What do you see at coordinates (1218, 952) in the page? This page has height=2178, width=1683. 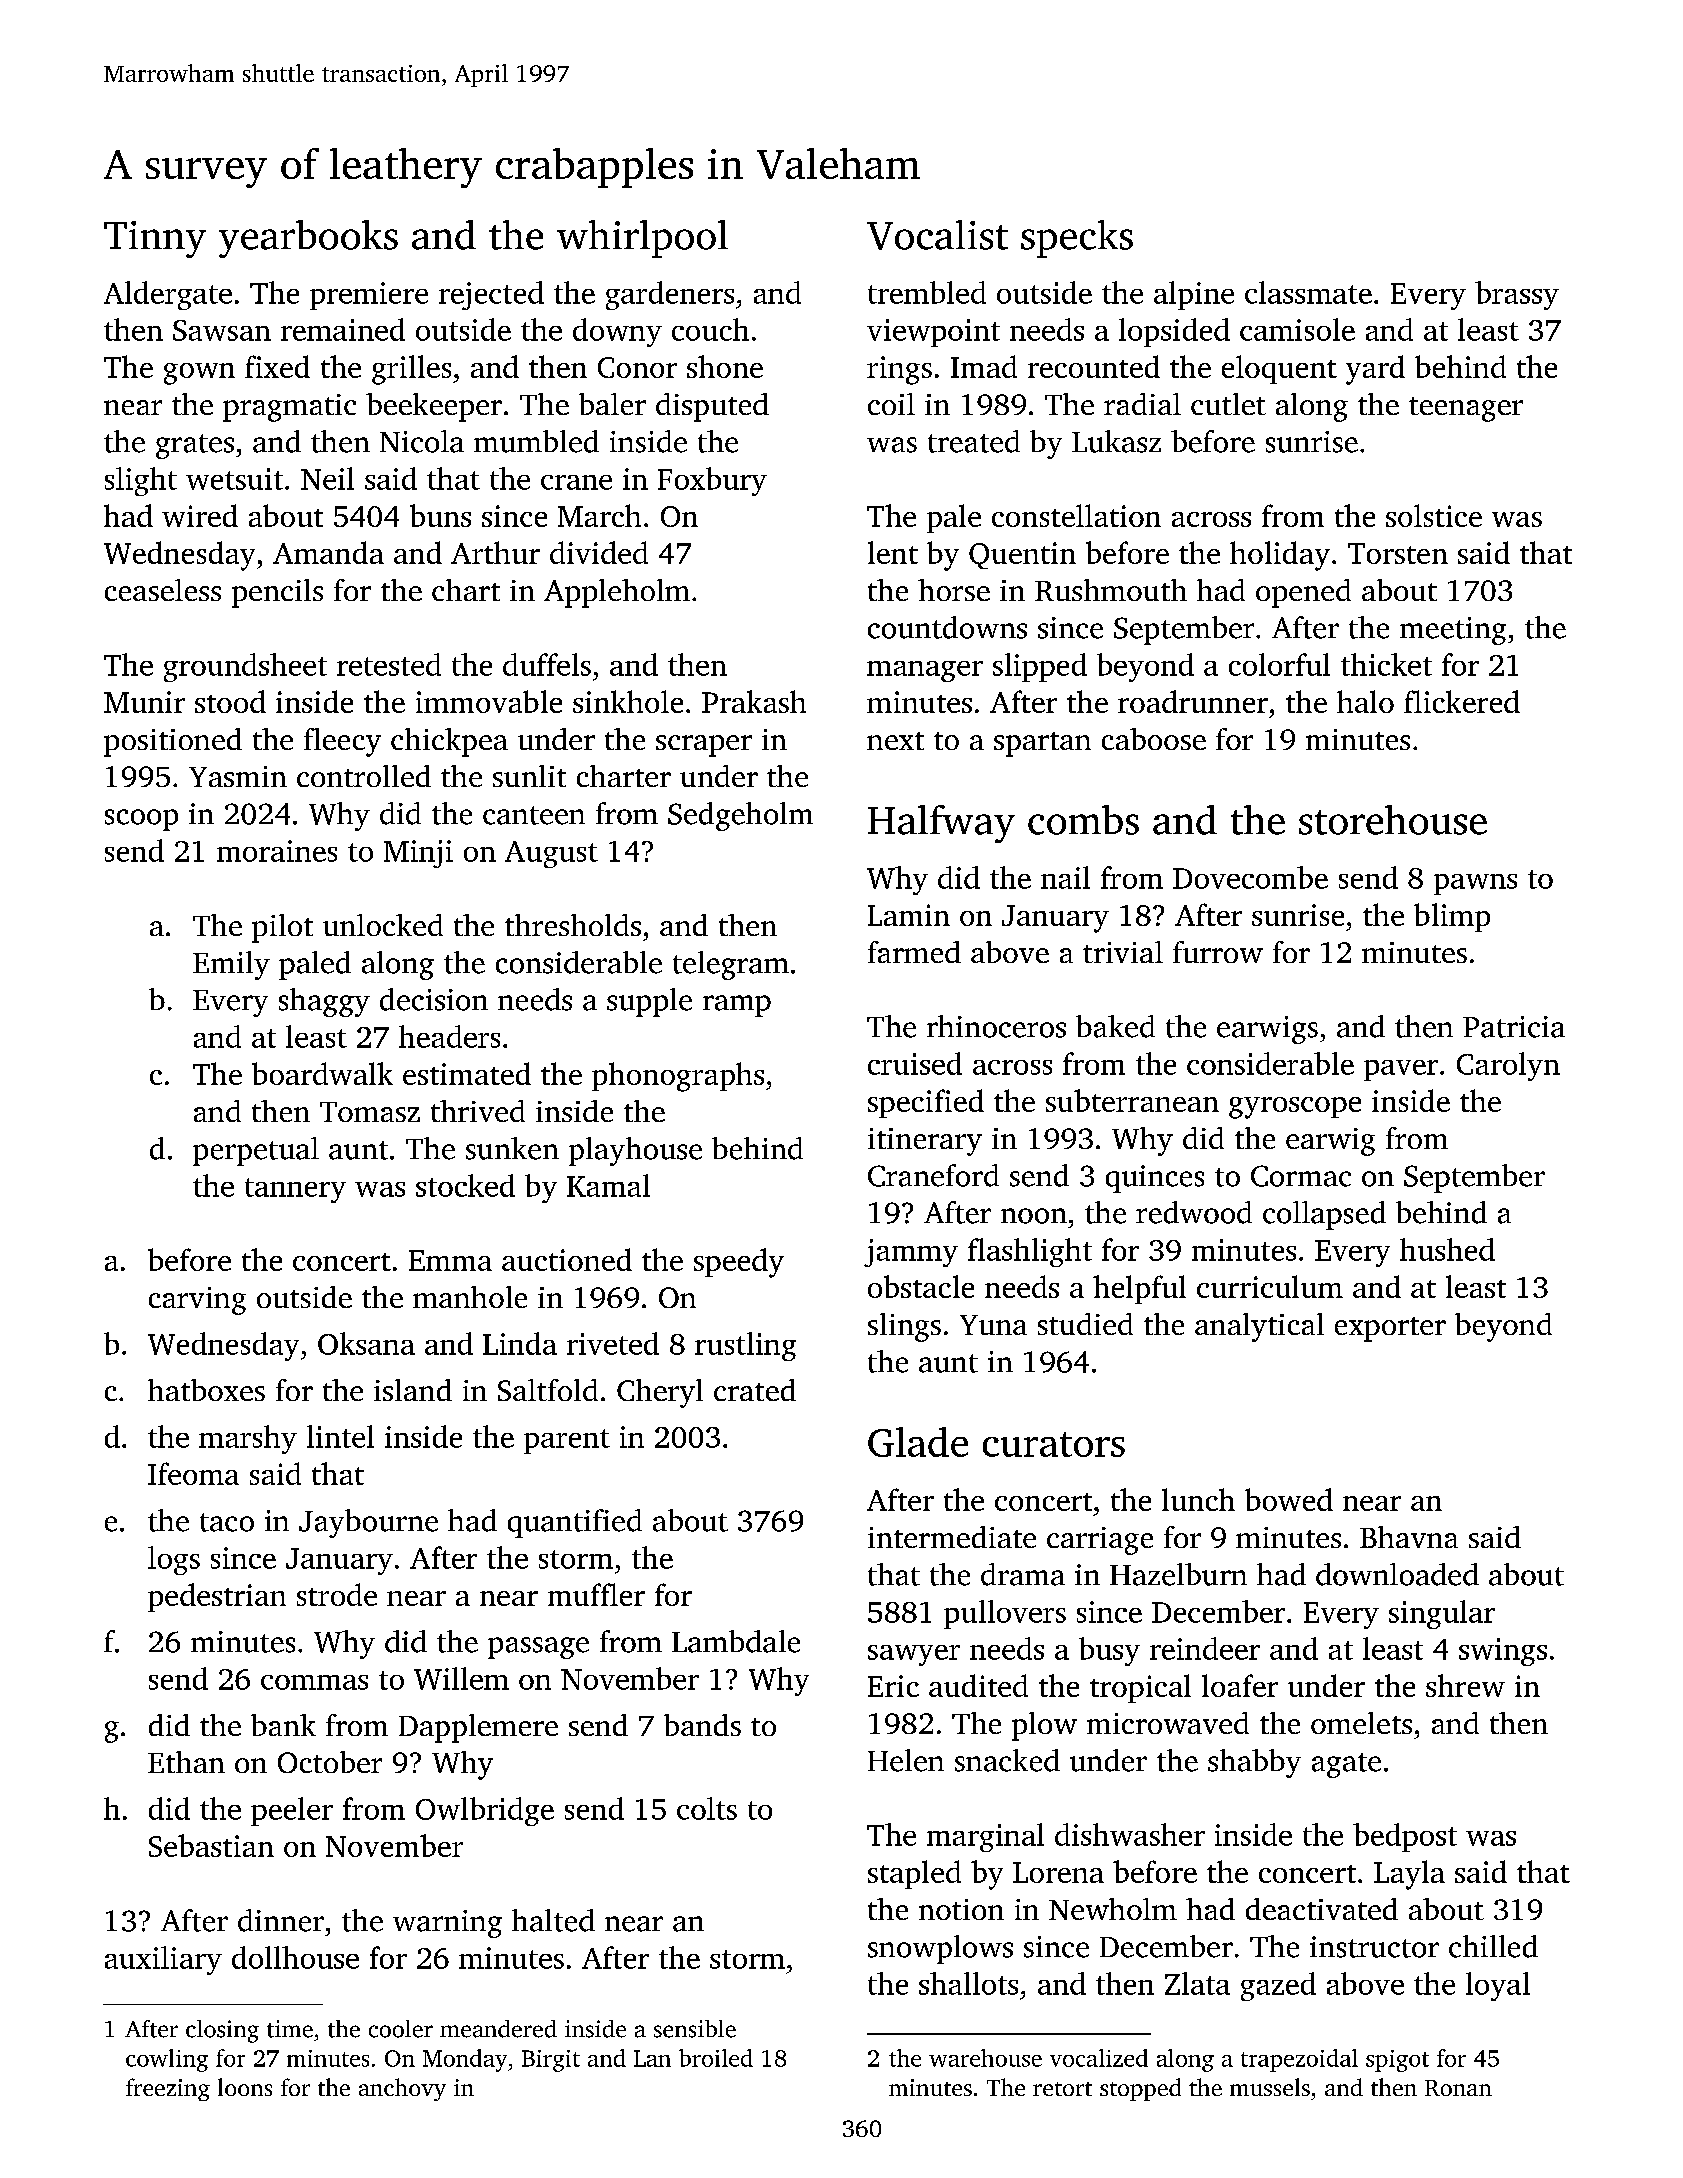 I see `furrow` at bounding box center [1218, 952].
